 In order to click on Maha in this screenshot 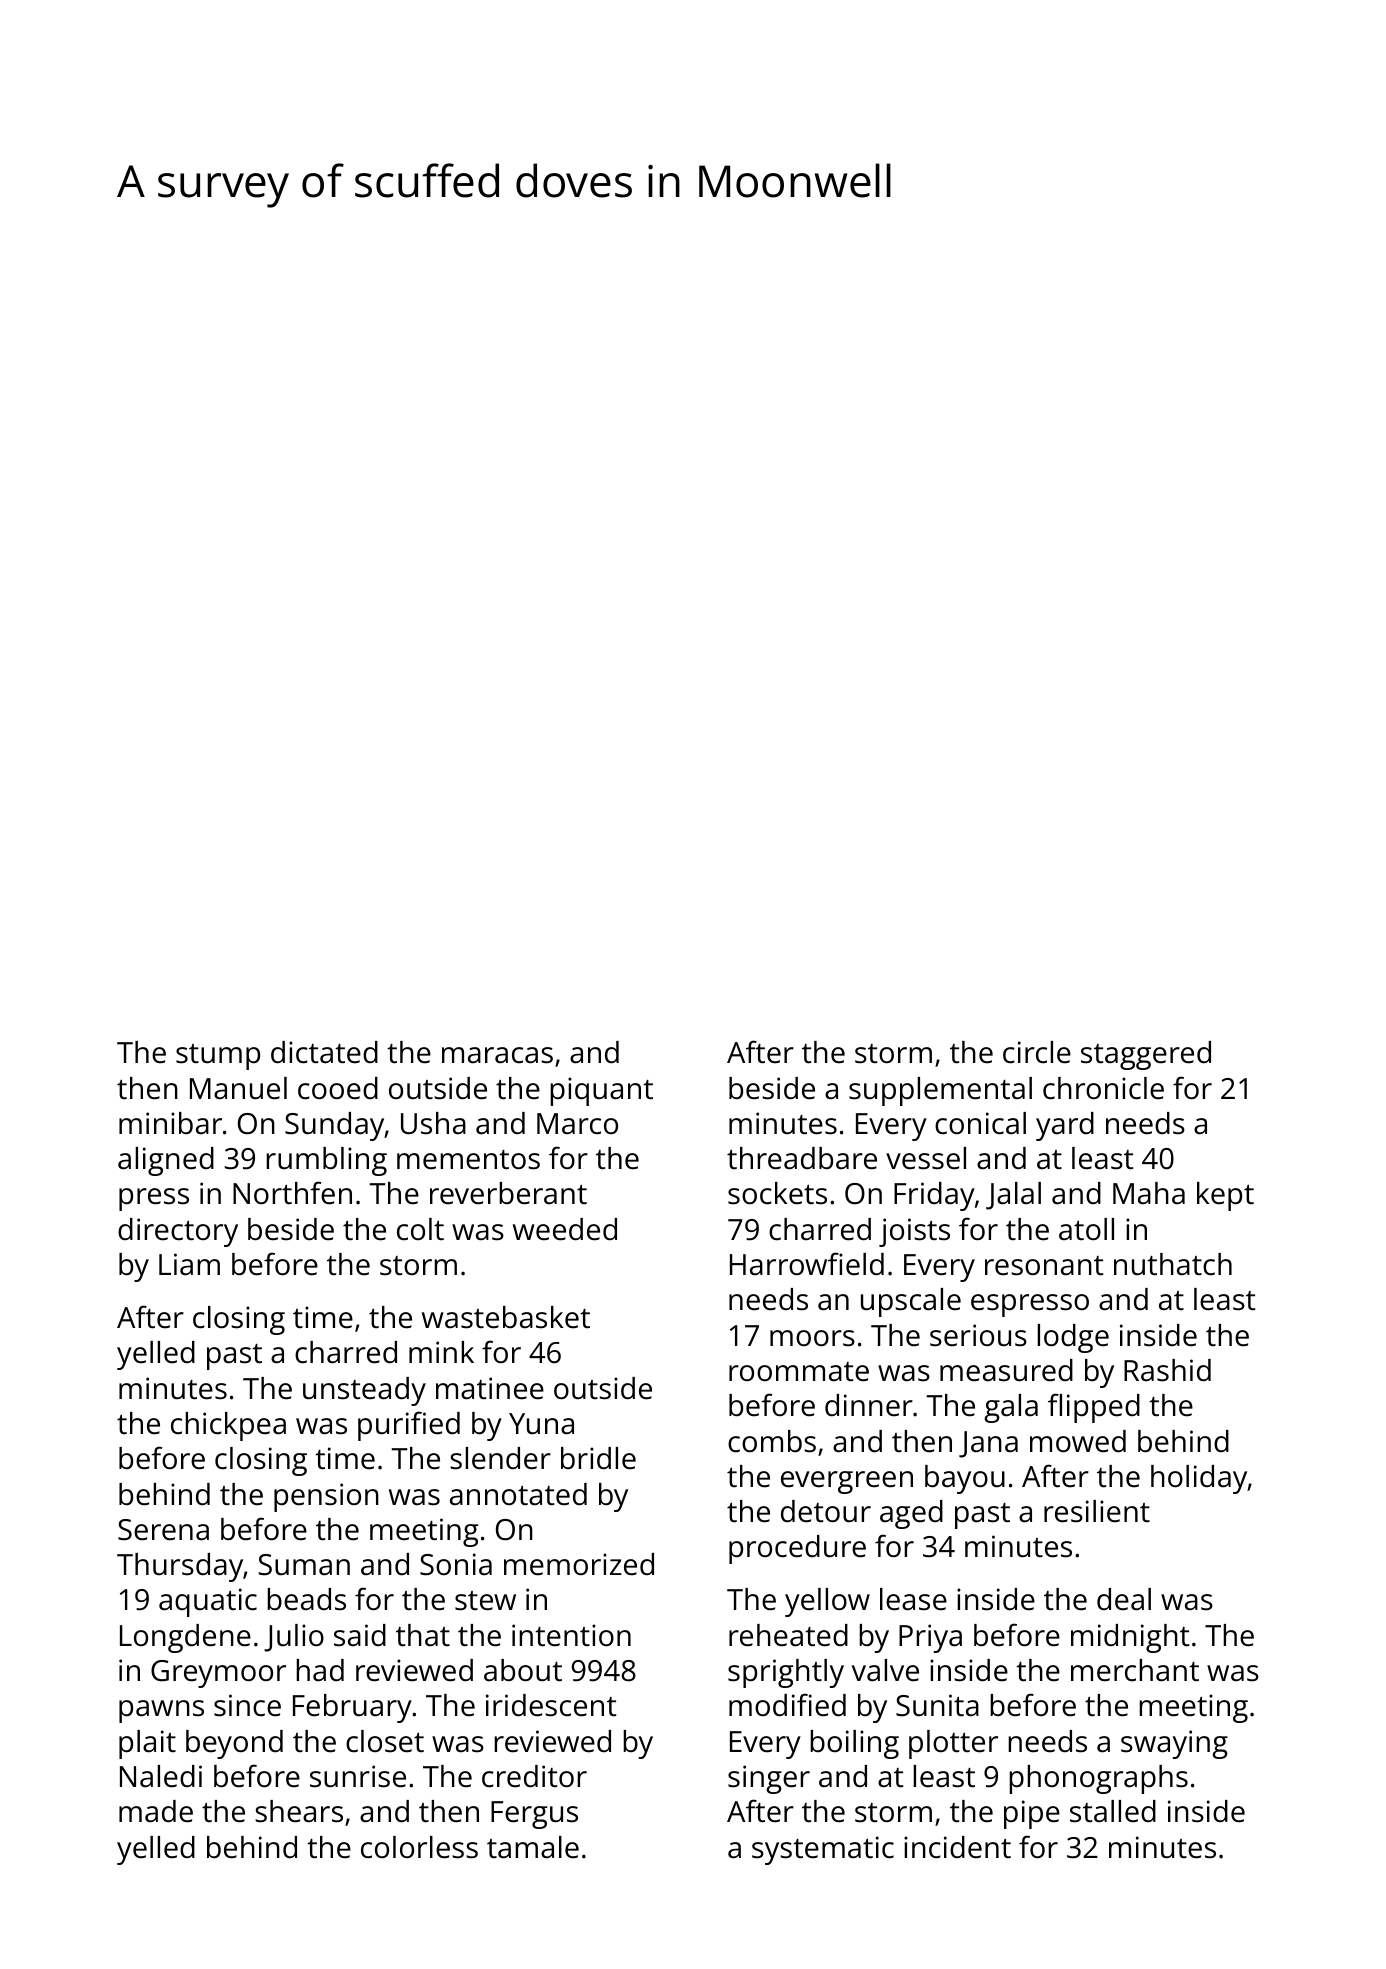, I will do `click(1149, 1193)`.
